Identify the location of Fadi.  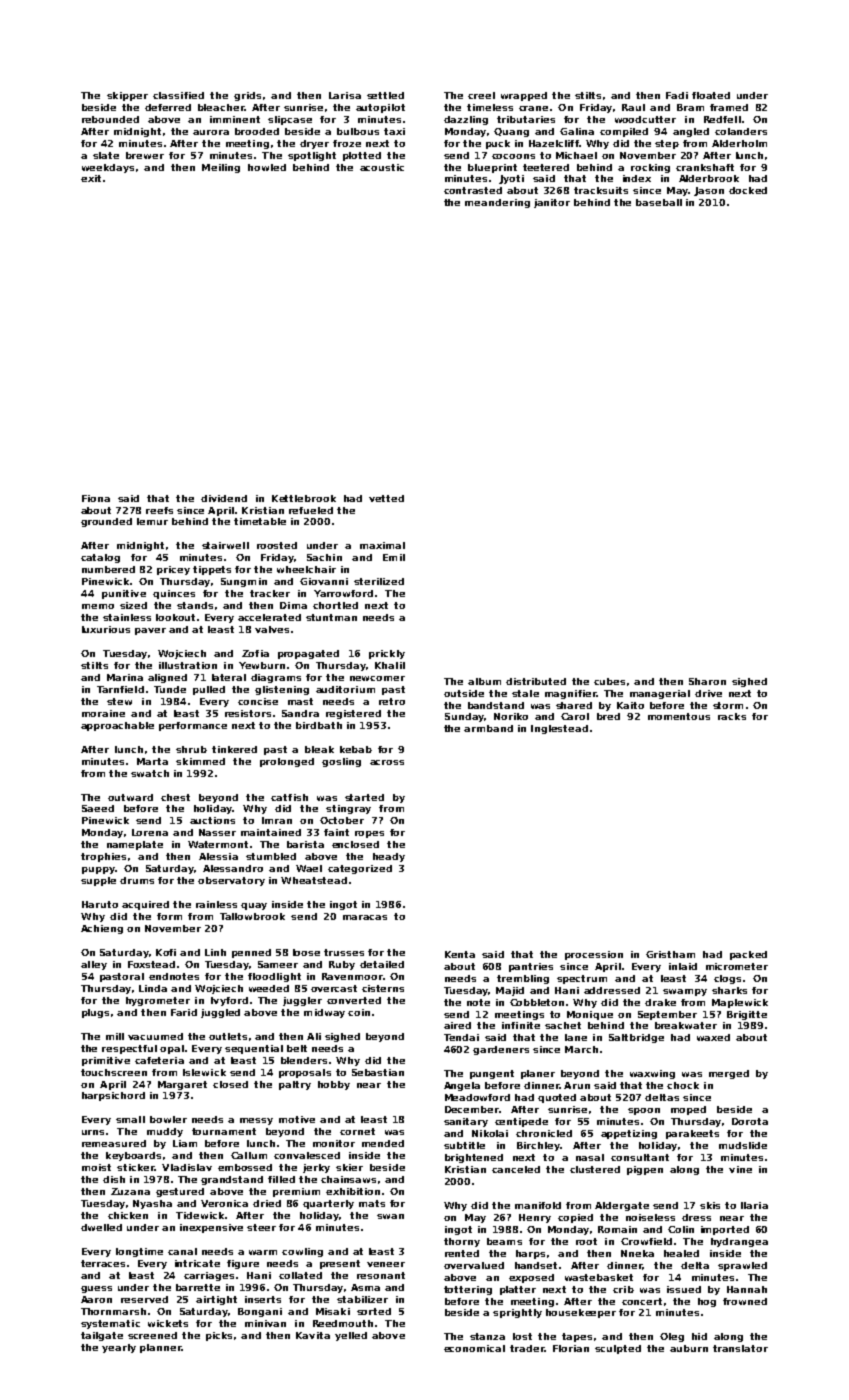
(677, 95).
